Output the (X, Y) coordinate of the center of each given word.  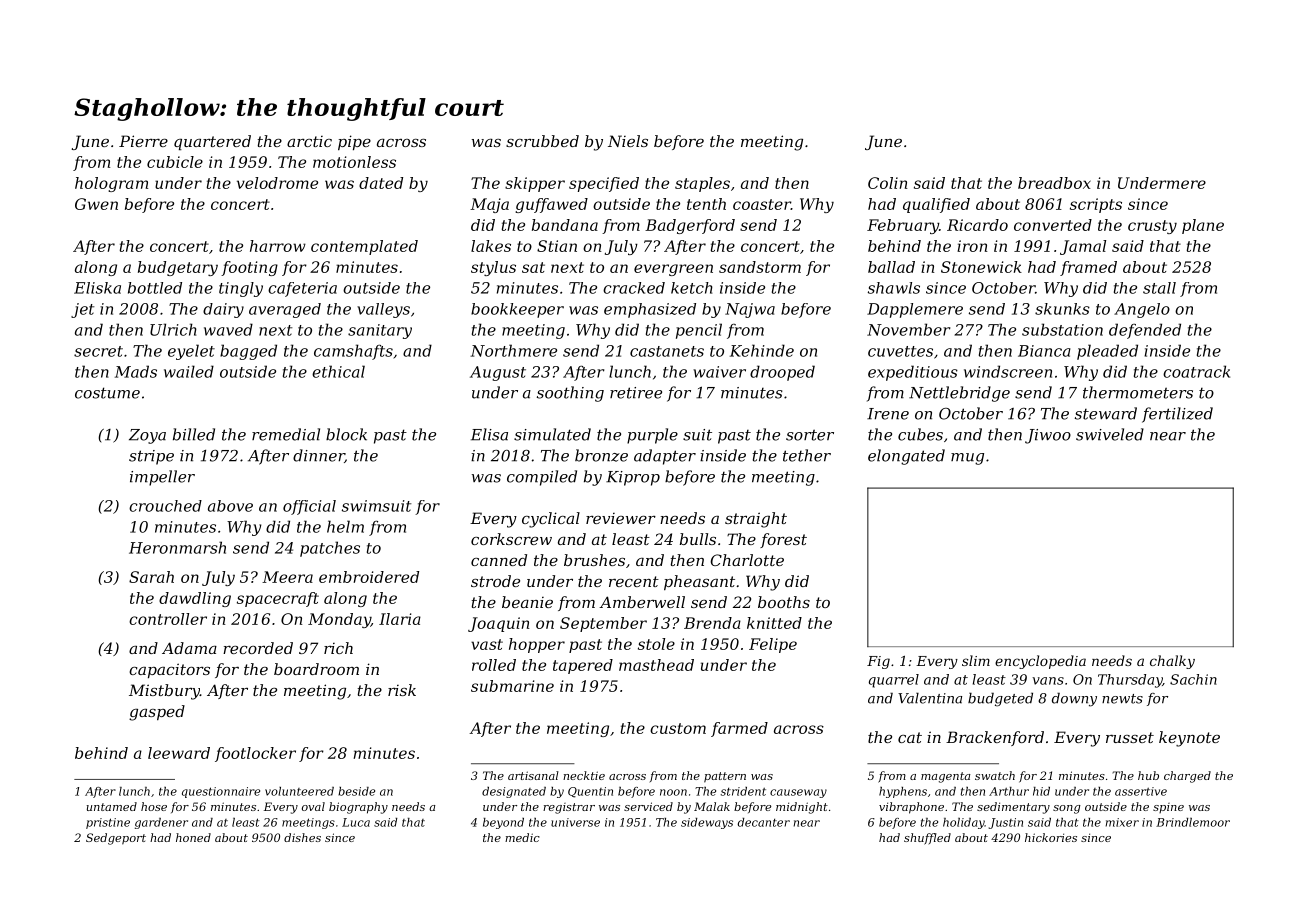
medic (522, 837)
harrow (278, 246)
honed (193, 837)
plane (1203, 226)
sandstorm (760, 267)
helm (345, 526)
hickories (1051, 837)
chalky (1172, 662)
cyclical (551, 520)
